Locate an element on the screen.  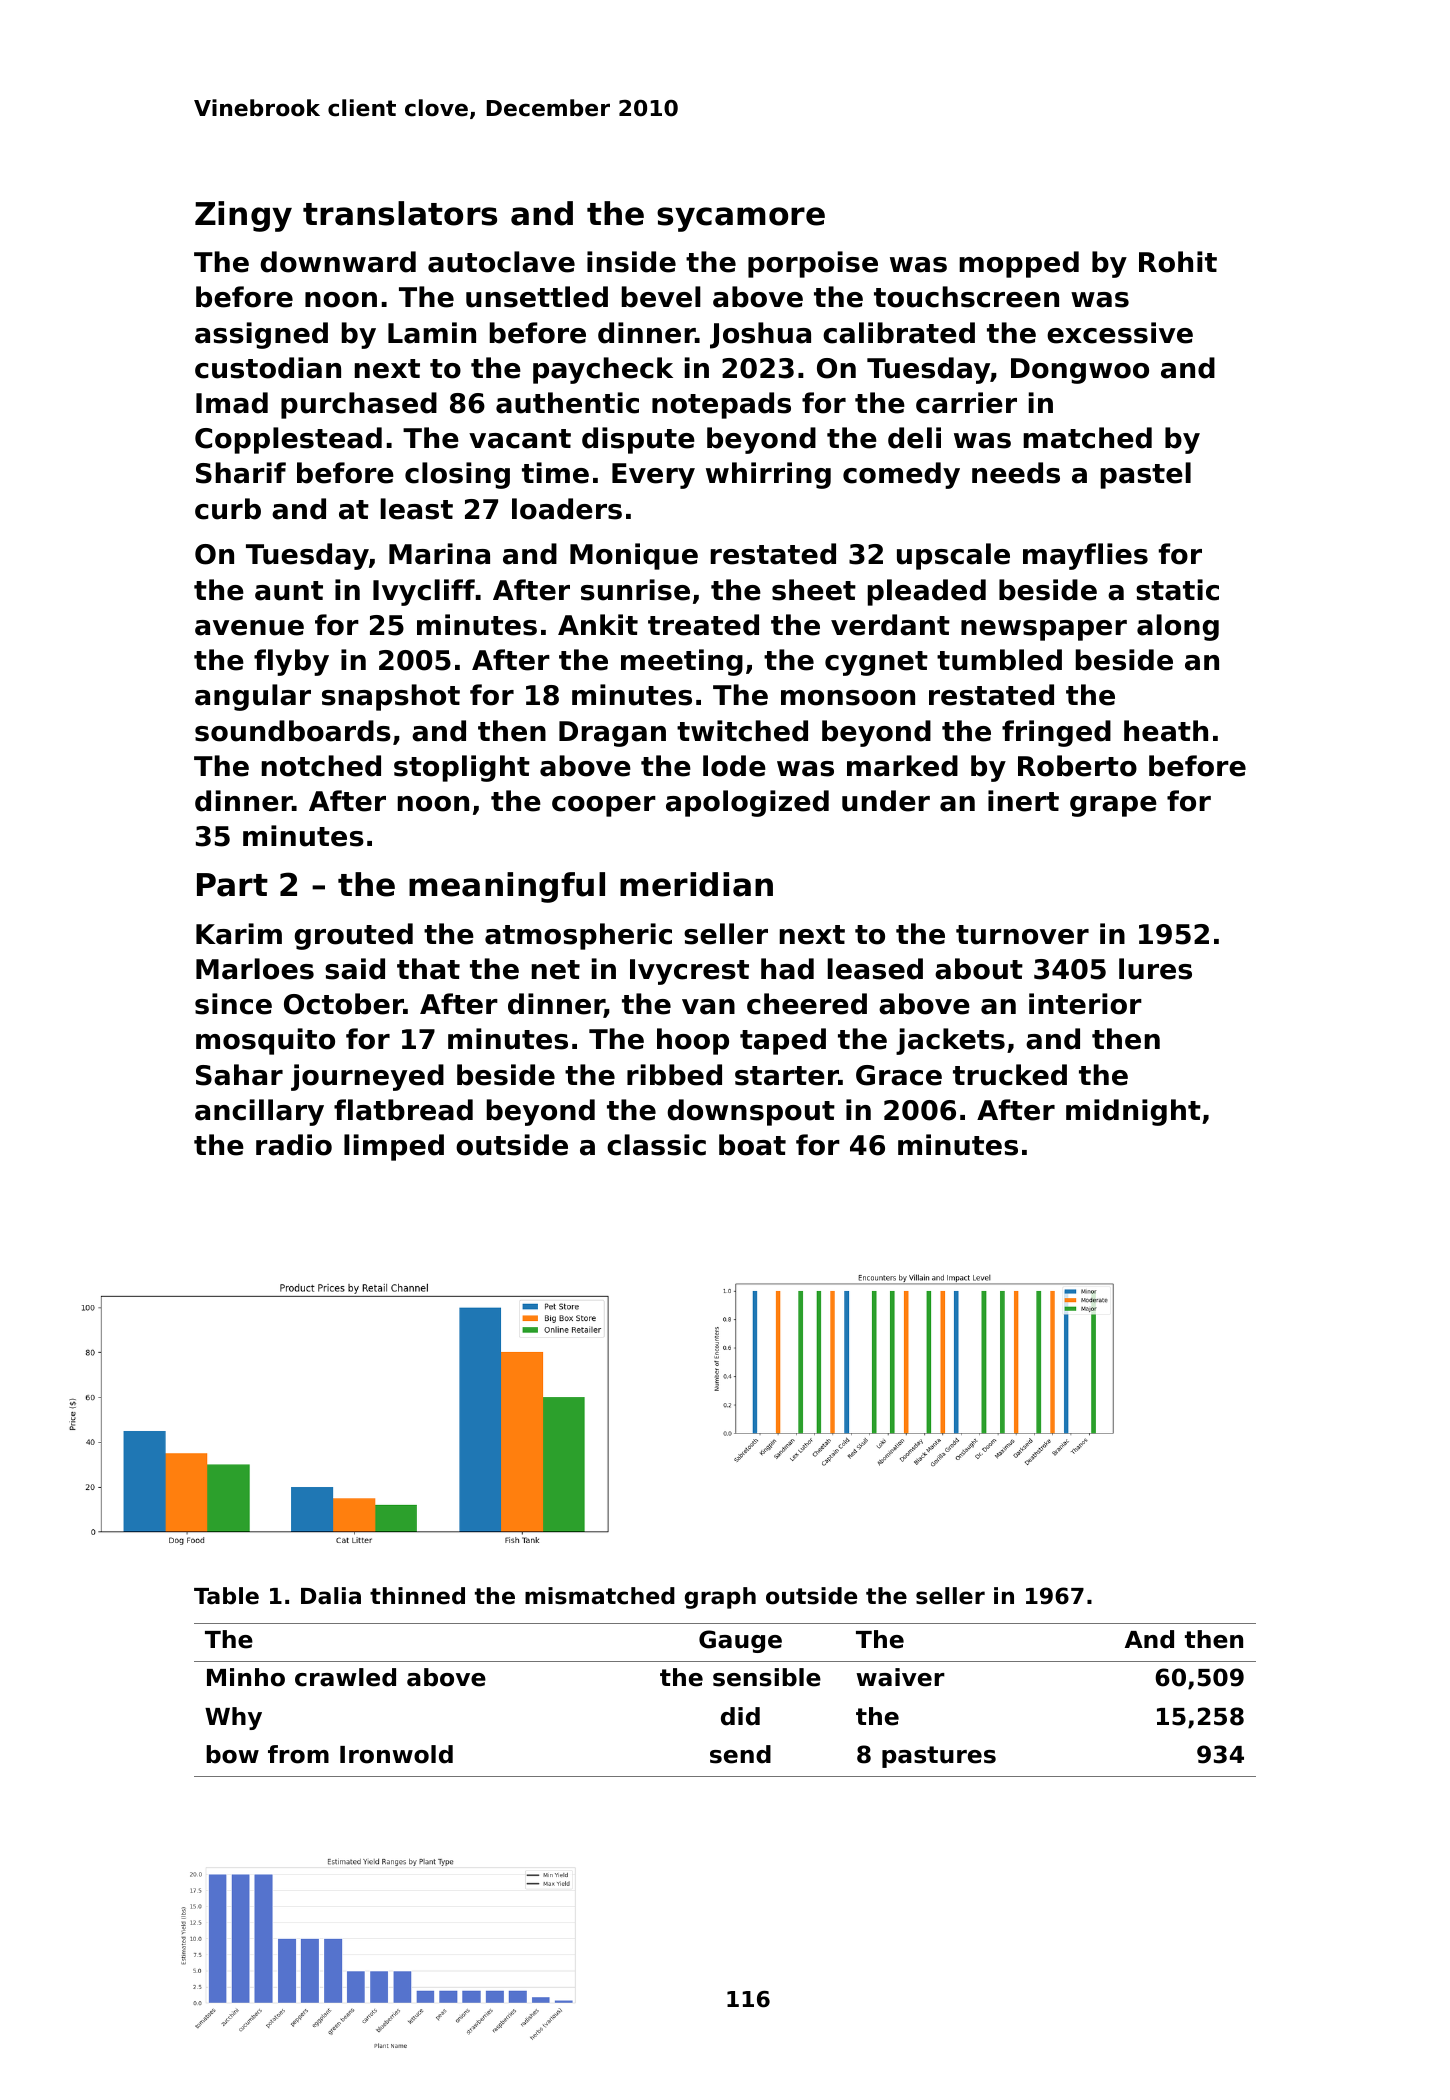
crawled is located at coordinates (345, 1677).
